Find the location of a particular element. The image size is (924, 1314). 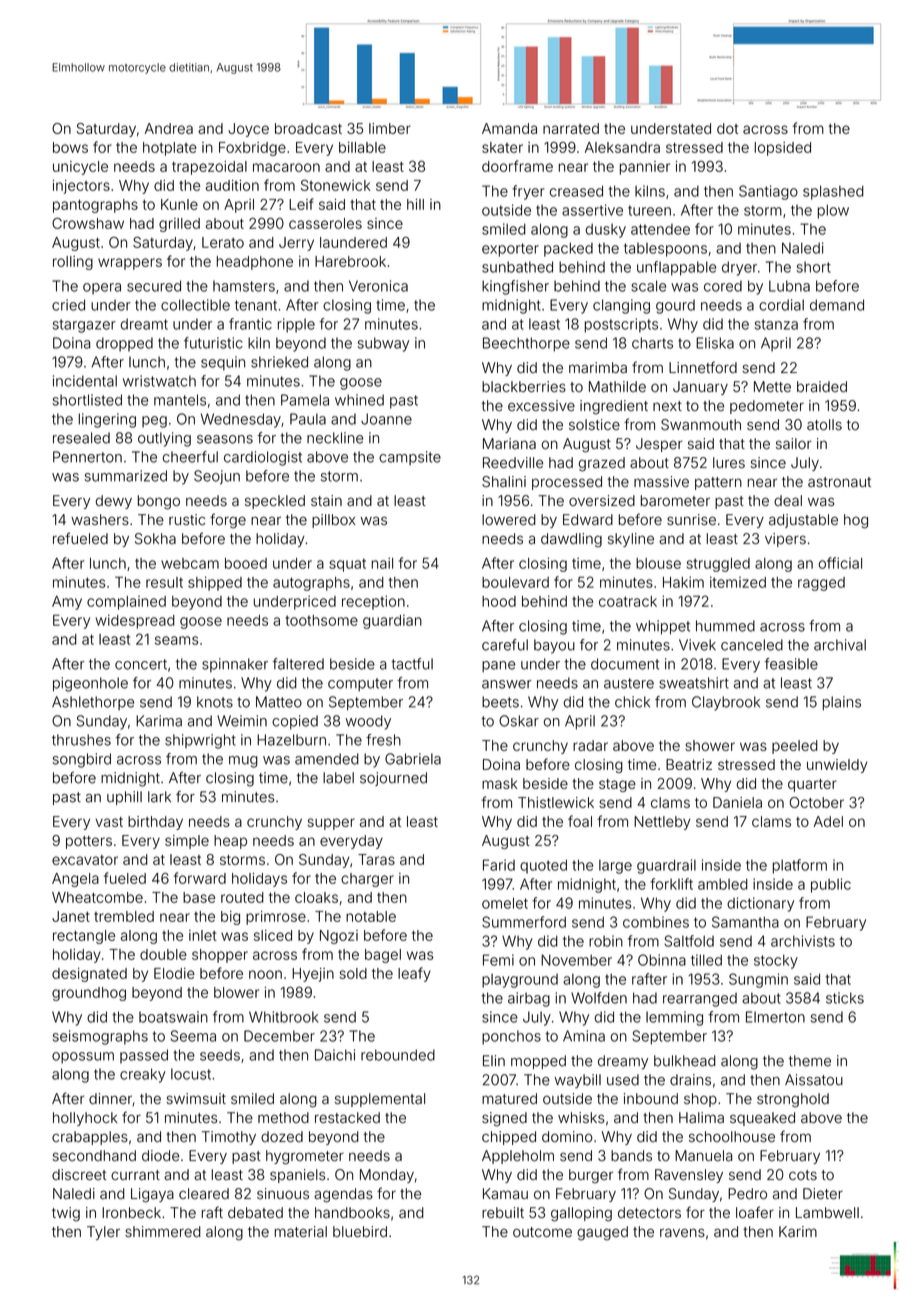

sailor is located at coordinates (794, 444).
